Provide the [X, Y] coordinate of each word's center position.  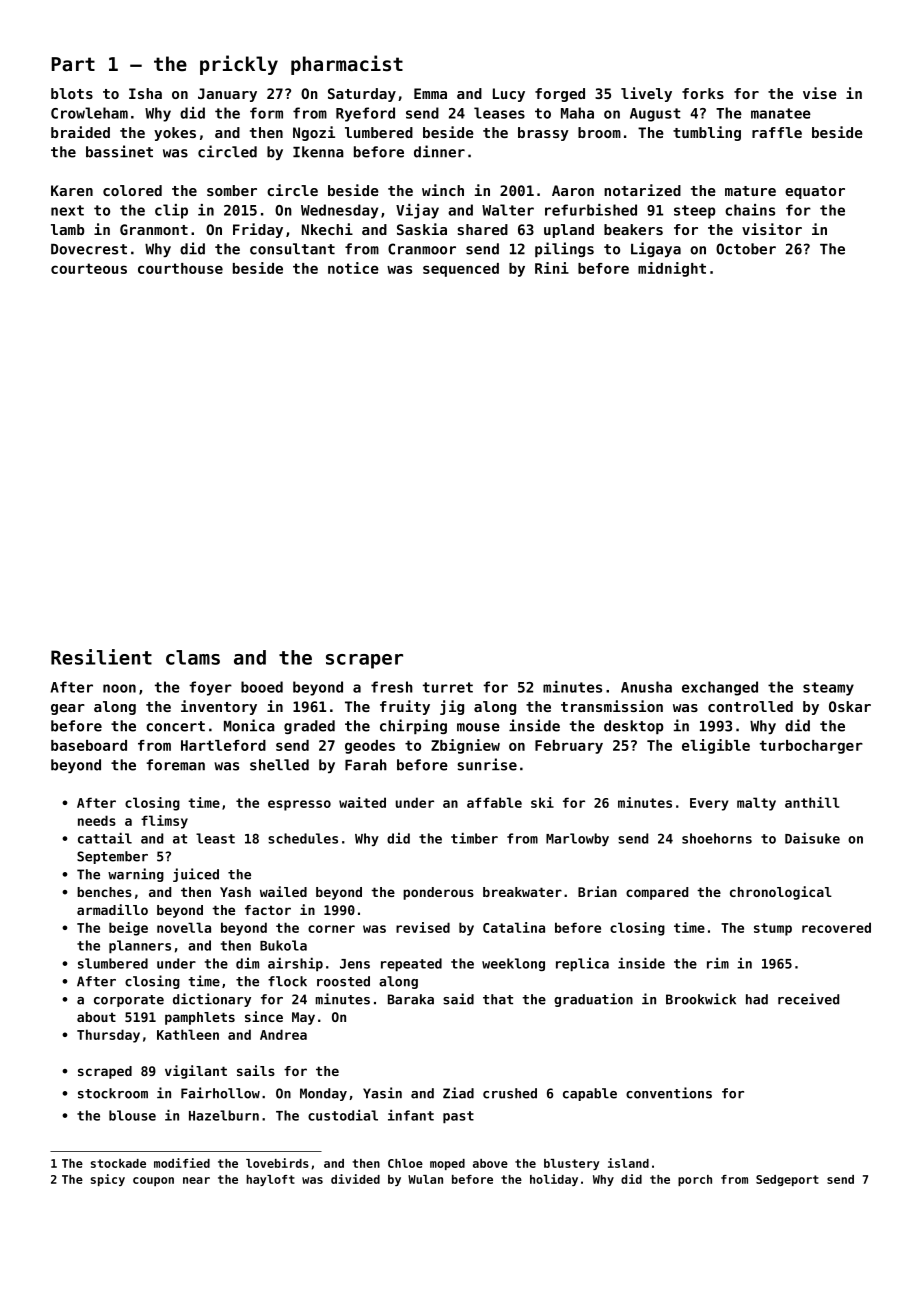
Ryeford [365, 114]
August [655, 115]
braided [80, 132]
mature [750, 191]
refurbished [591, 210]
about [96, 1017]
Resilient [101, 657]
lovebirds [277, 1163]
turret [448, 687]
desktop [633, 727]
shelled [279, 765]
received [808, 999]
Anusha [646, 687]
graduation [593, 1000]
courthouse [180, 268]
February [569, 747]
